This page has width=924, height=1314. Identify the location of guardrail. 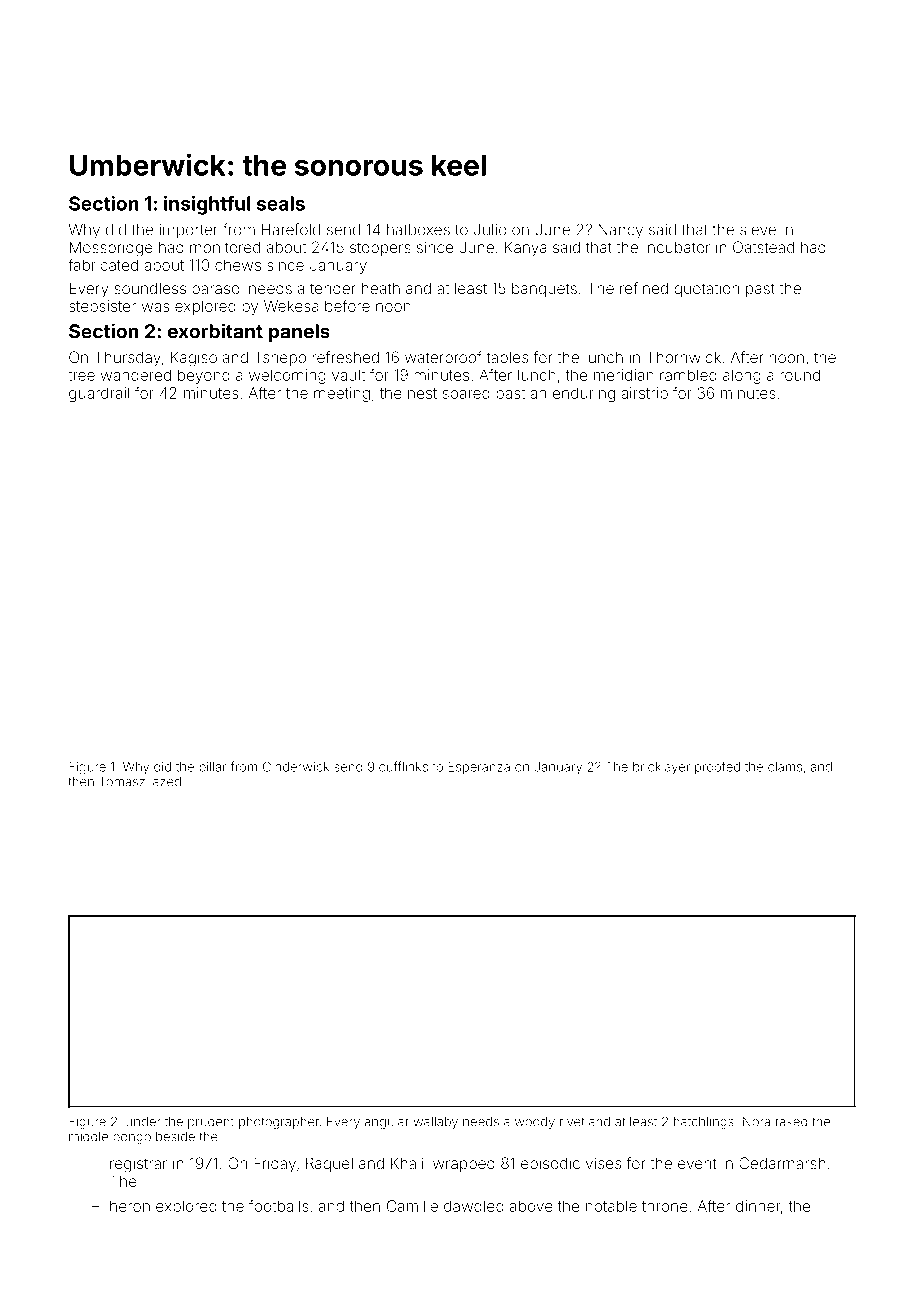
(99, 394).
